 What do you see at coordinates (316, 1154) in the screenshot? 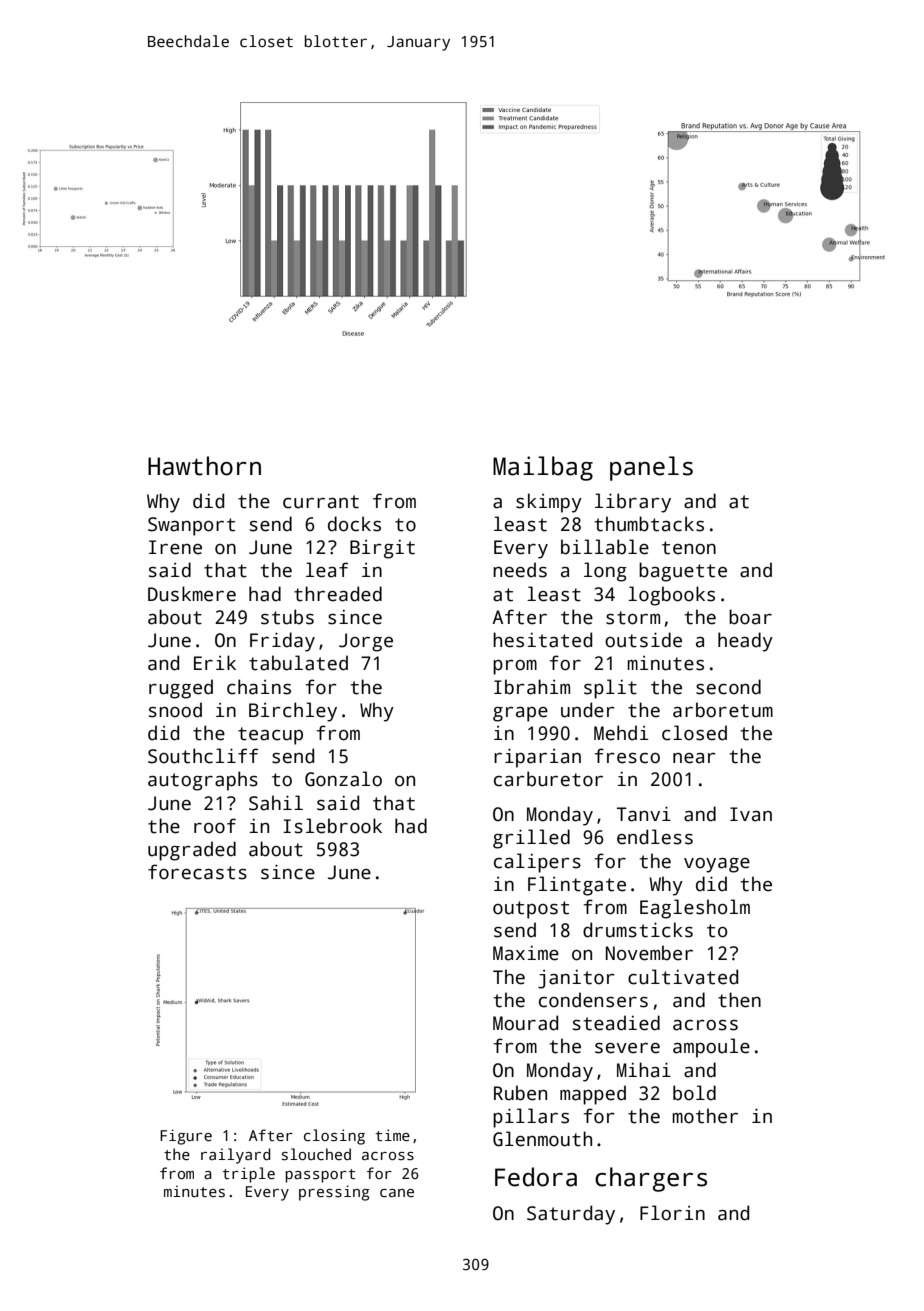
I see `slouched` at bounding box center [316, 1154].
